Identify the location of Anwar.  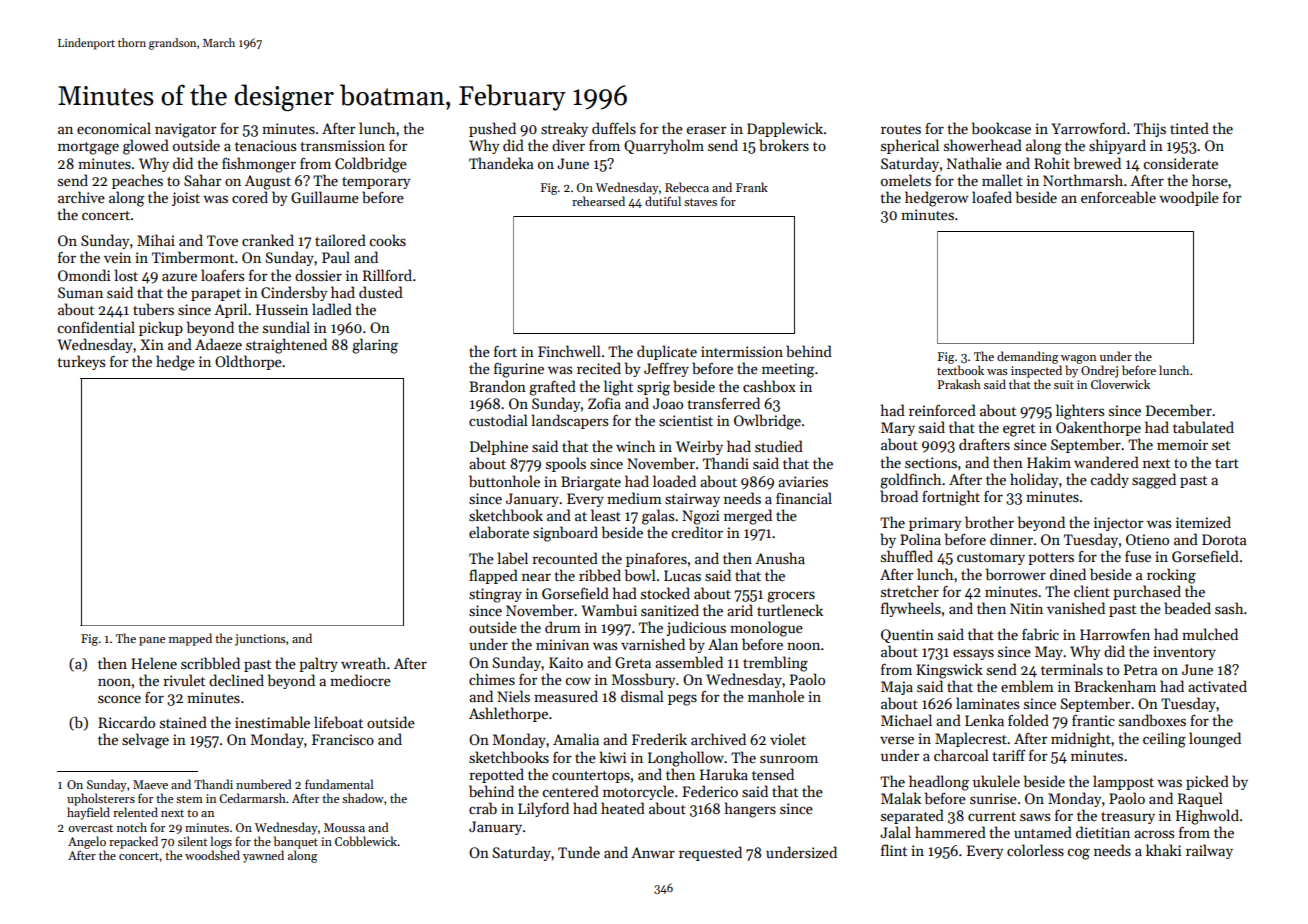
(653, 852).
